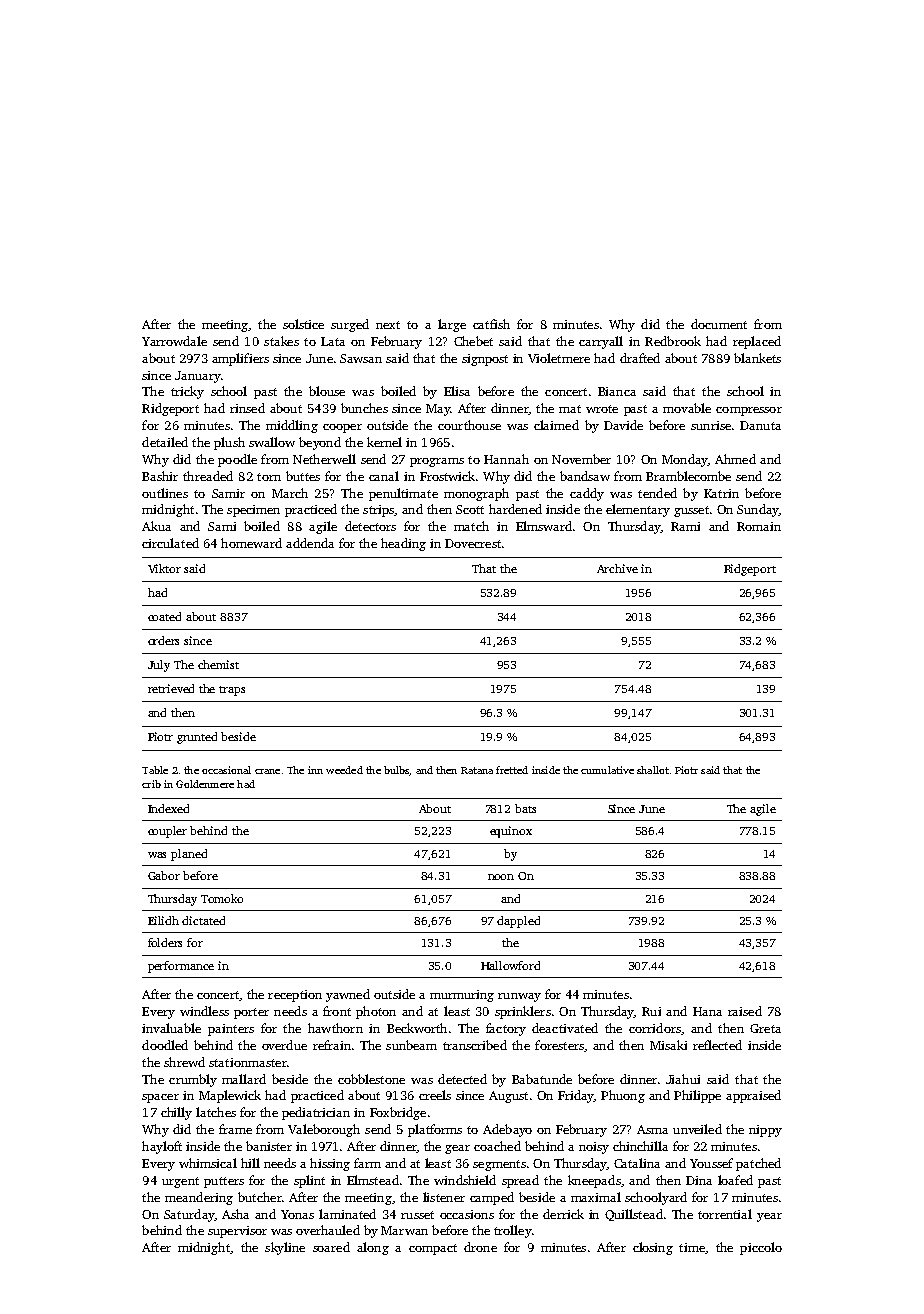 The image size is (924, 1314). I want to click on grunted, so click(197, 738).
